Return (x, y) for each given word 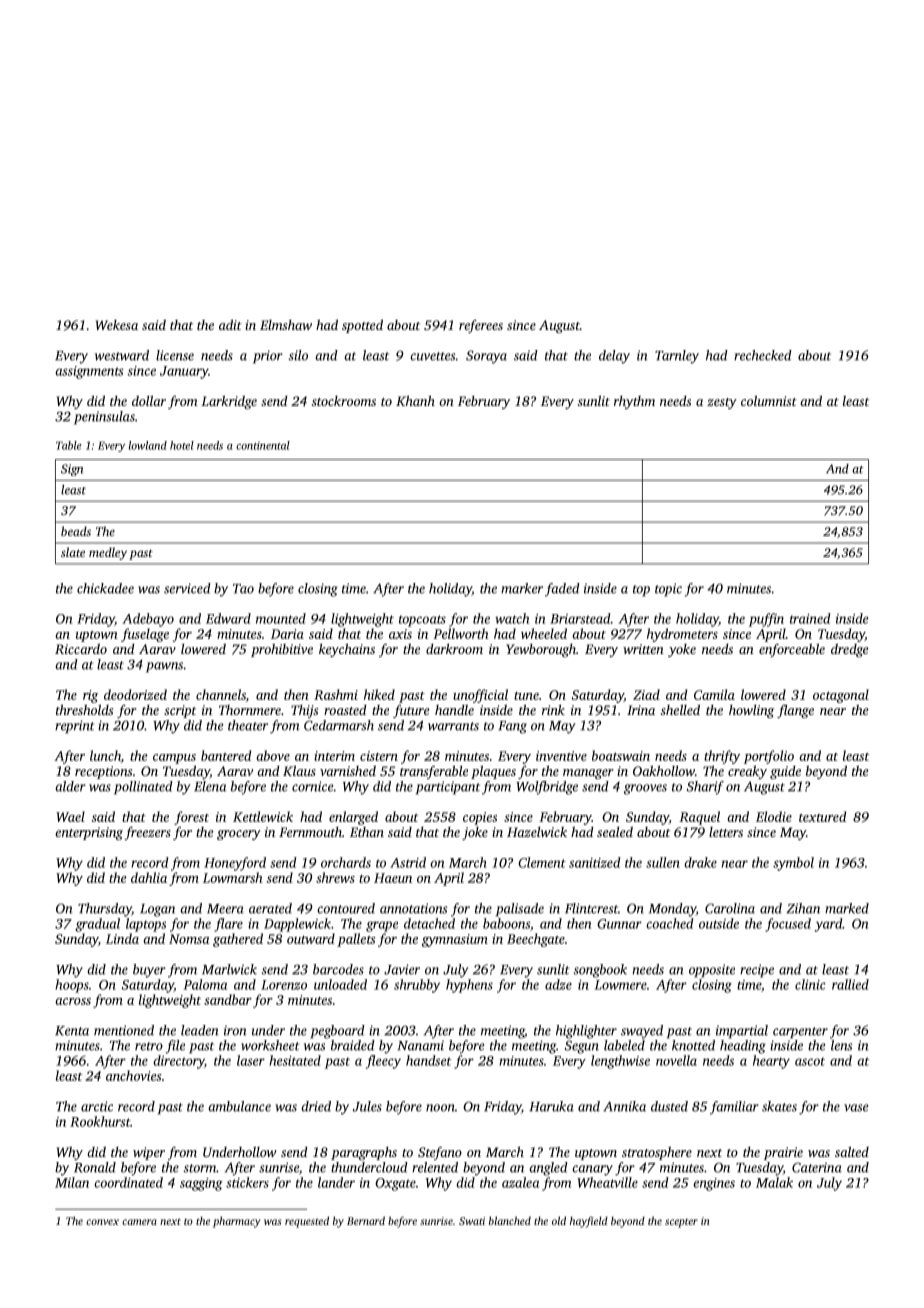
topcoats (422, 621)
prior (268, 357)
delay (614, 357)
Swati (472, 1221)
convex (102, 1222)
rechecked (763, 355)
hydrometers (682, 635)
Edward (228, 618)
